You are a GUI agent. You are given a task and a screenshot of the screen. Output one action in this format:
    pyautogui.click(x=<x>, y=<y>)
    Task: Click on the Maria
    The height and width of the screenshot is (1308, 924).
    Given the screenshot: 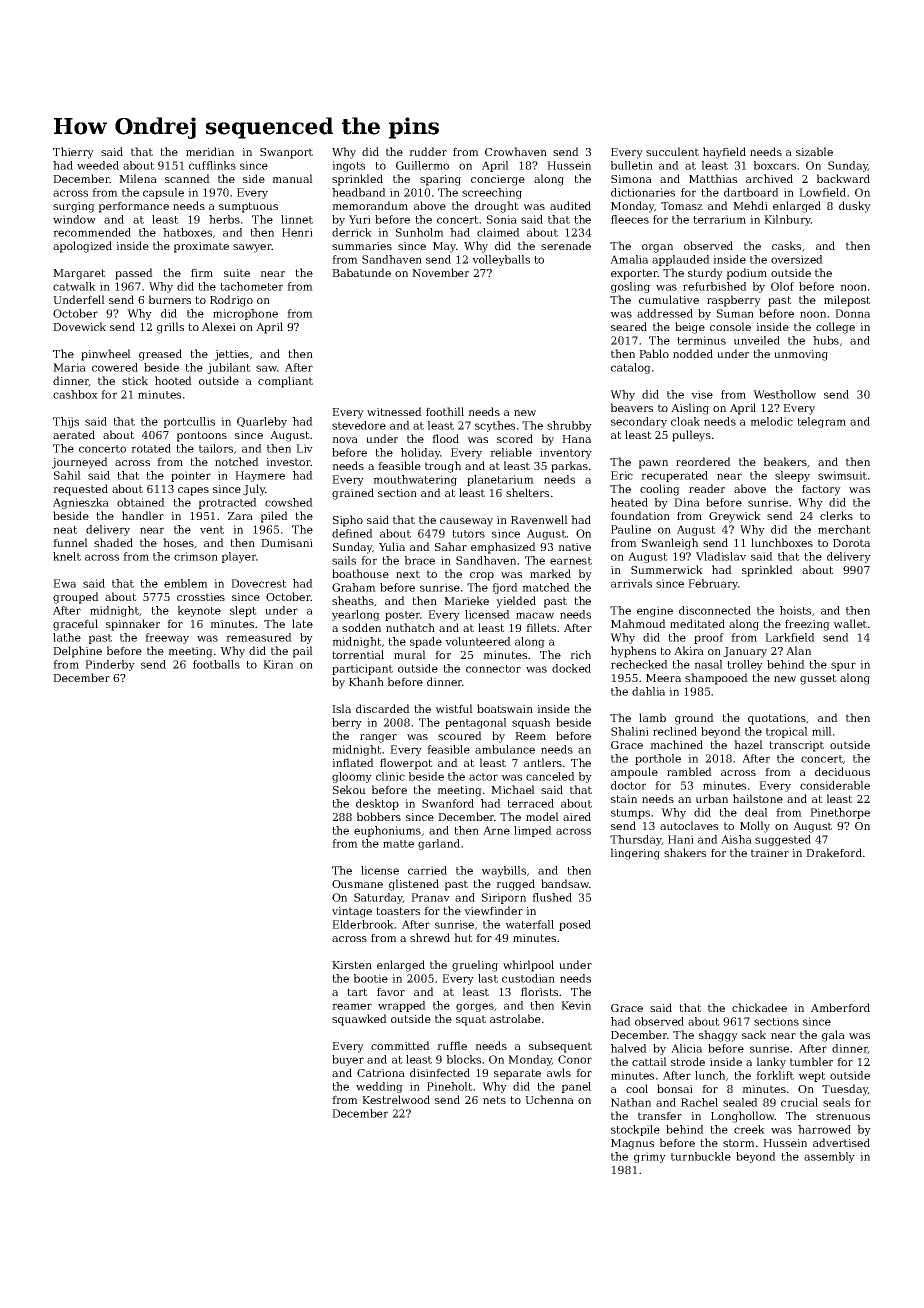 What is the action you would take?
    pyautogui.click(x=69, y=367)
